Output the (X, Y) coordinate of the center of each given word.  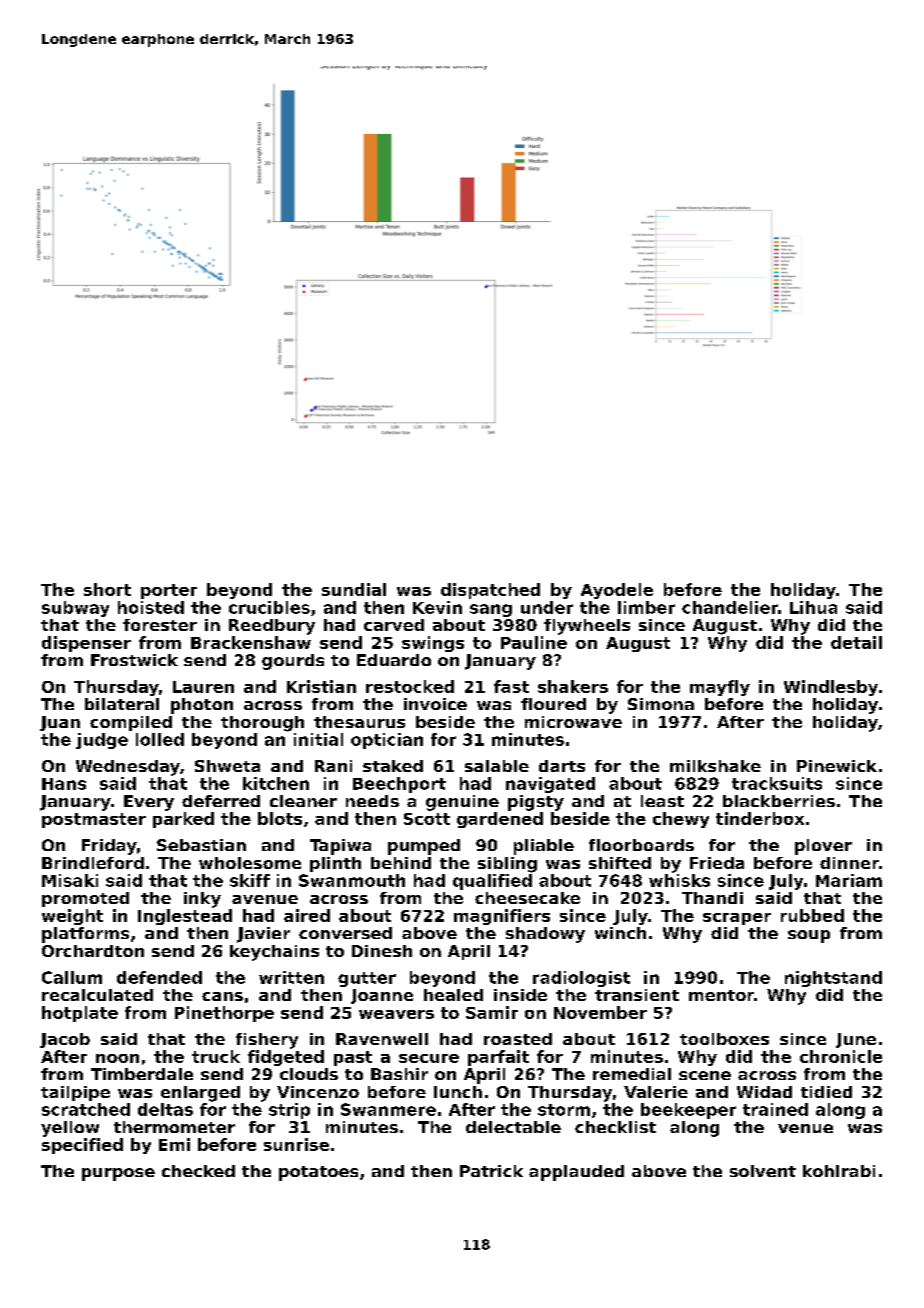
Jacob (65, 1040)
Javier (263, 935)
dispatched (490, 591)
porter (169, 591)
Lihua (813, 607)
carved (394, 625)
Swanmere (388, 1109)
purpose (118, 1174)
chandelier (730, 607)
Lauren (203, 687)
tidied (826, 1092)
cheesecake (527, 898)
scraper (737, 919)
